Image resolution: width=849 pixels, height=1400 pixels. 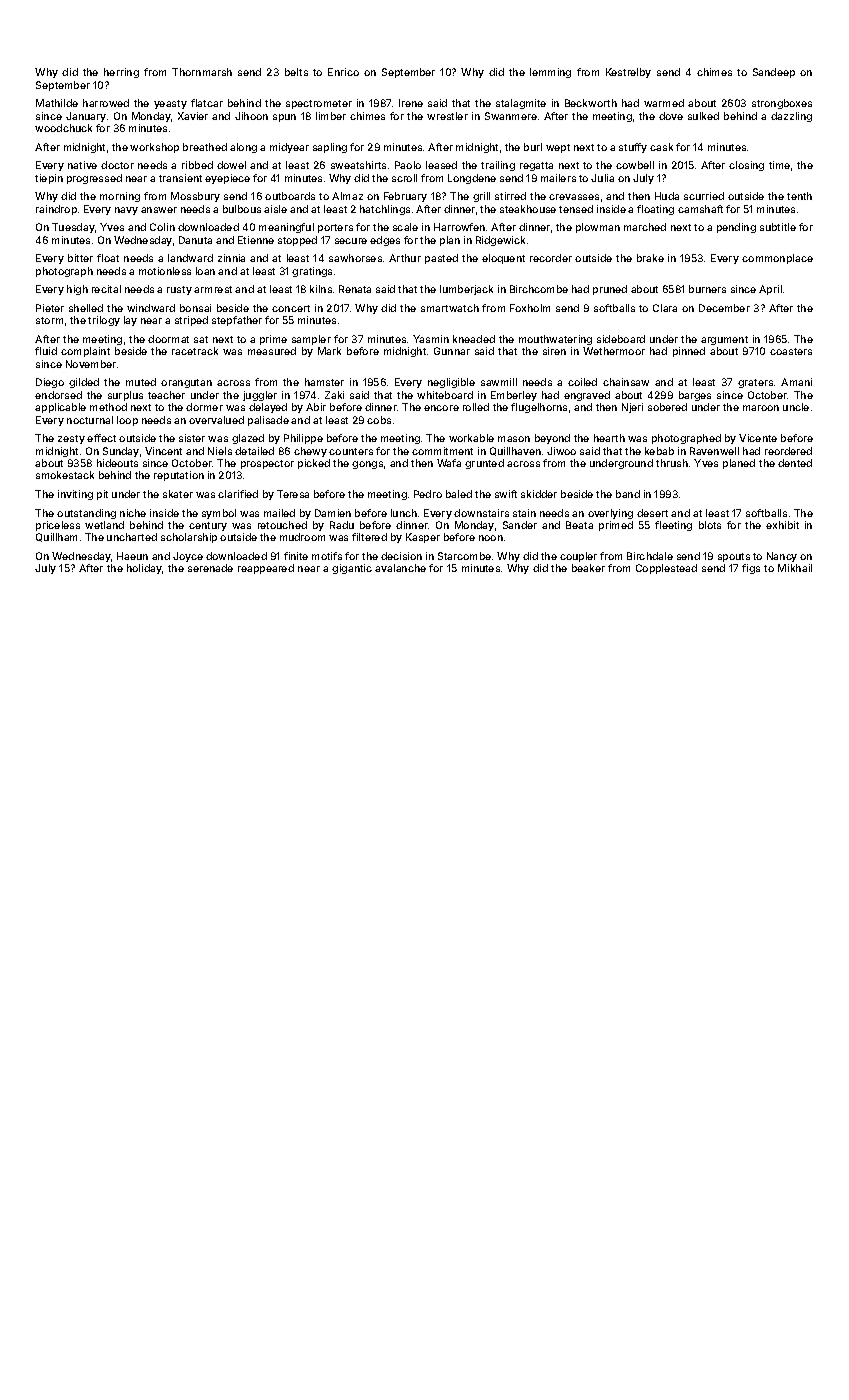 What do you see at coordinates (588, 568) in the screenshot?
I see `beaker` at bounding box center [588, 568].
